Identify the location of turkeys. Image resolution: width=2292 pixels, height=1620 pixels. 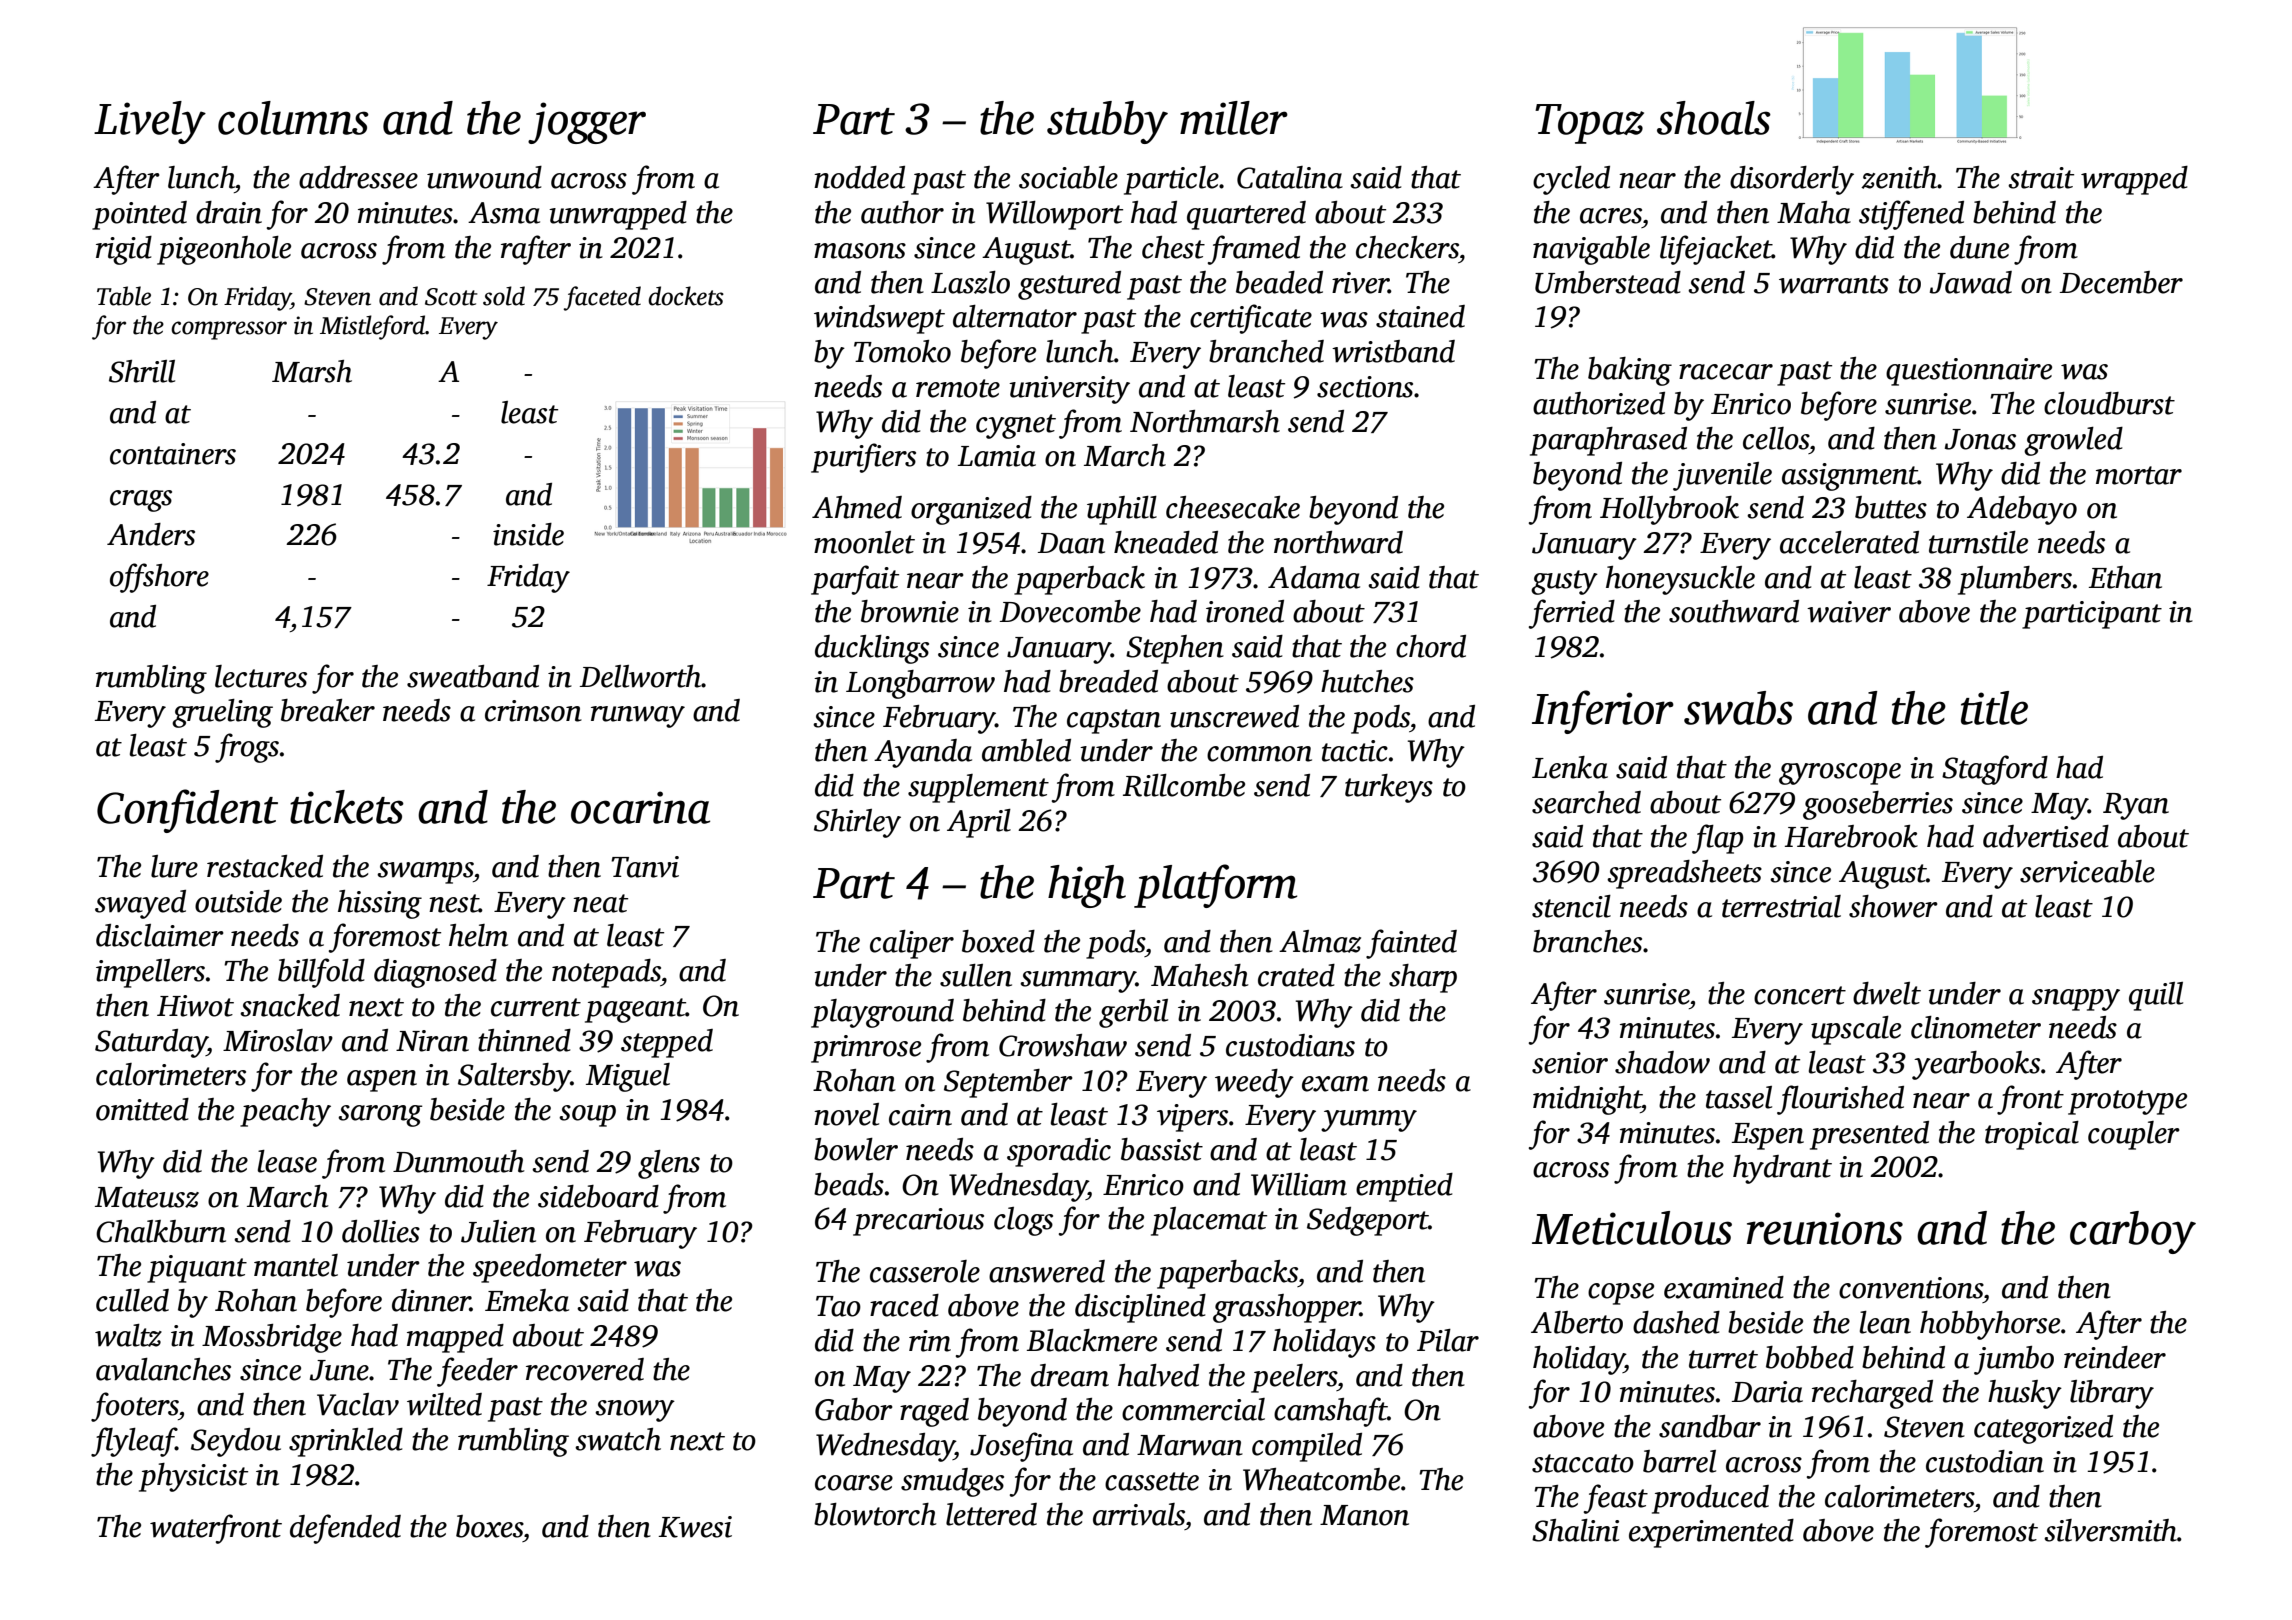
(1389, 788).
